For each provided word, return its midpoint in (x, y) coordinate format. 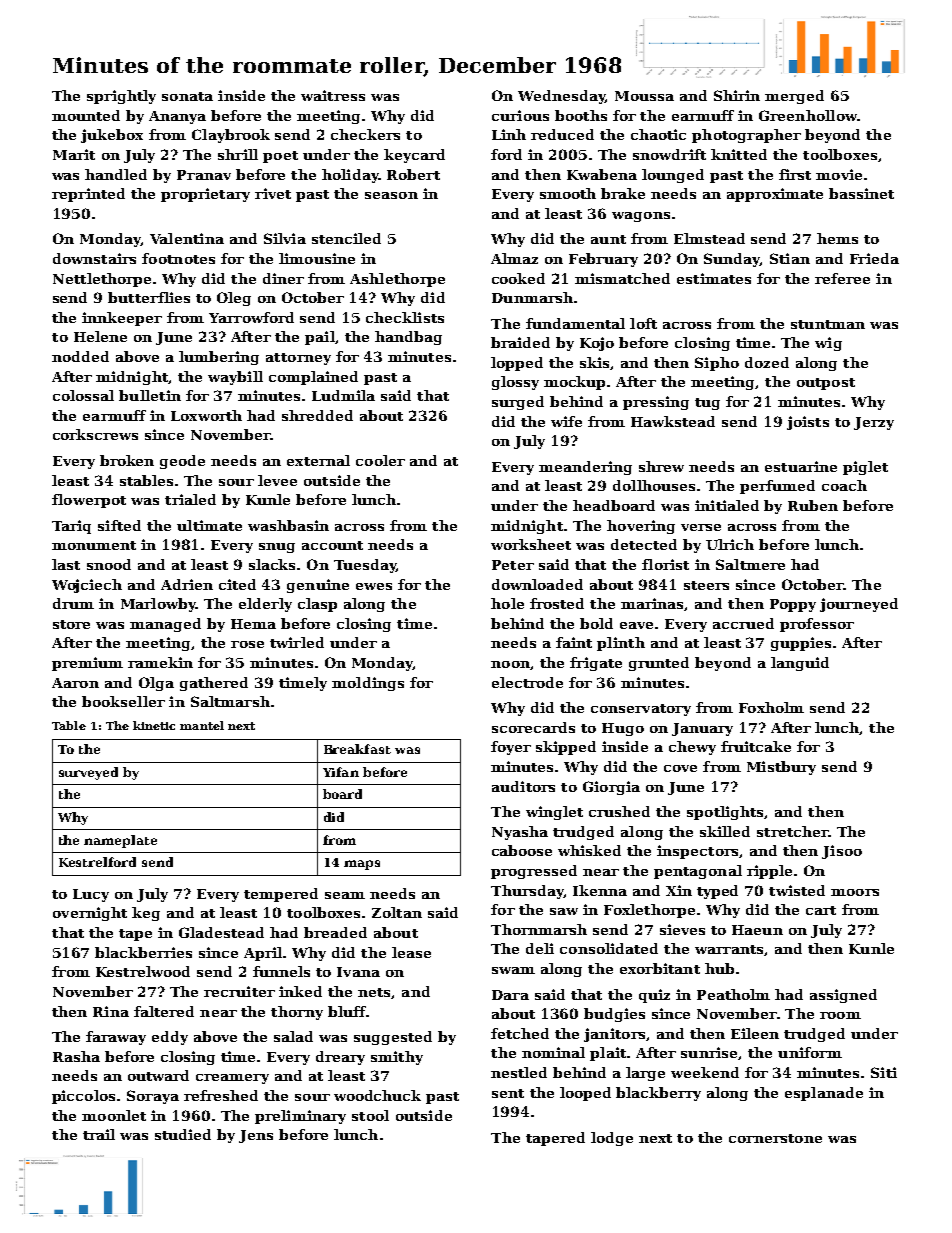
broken (127, 460)
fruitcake (756, 746)
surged (518, 403)
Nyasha (520, 833)
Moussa (644, 96)
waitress (333, 95)
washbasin (288, 525)
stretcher (792, 831)
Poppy (793, 605)
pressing (656, 403)
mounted (86, 115)
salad (293, 1036)
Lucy (91, 895)
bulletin (150, 395)
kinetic (154, 725)
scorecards (533, 727)
